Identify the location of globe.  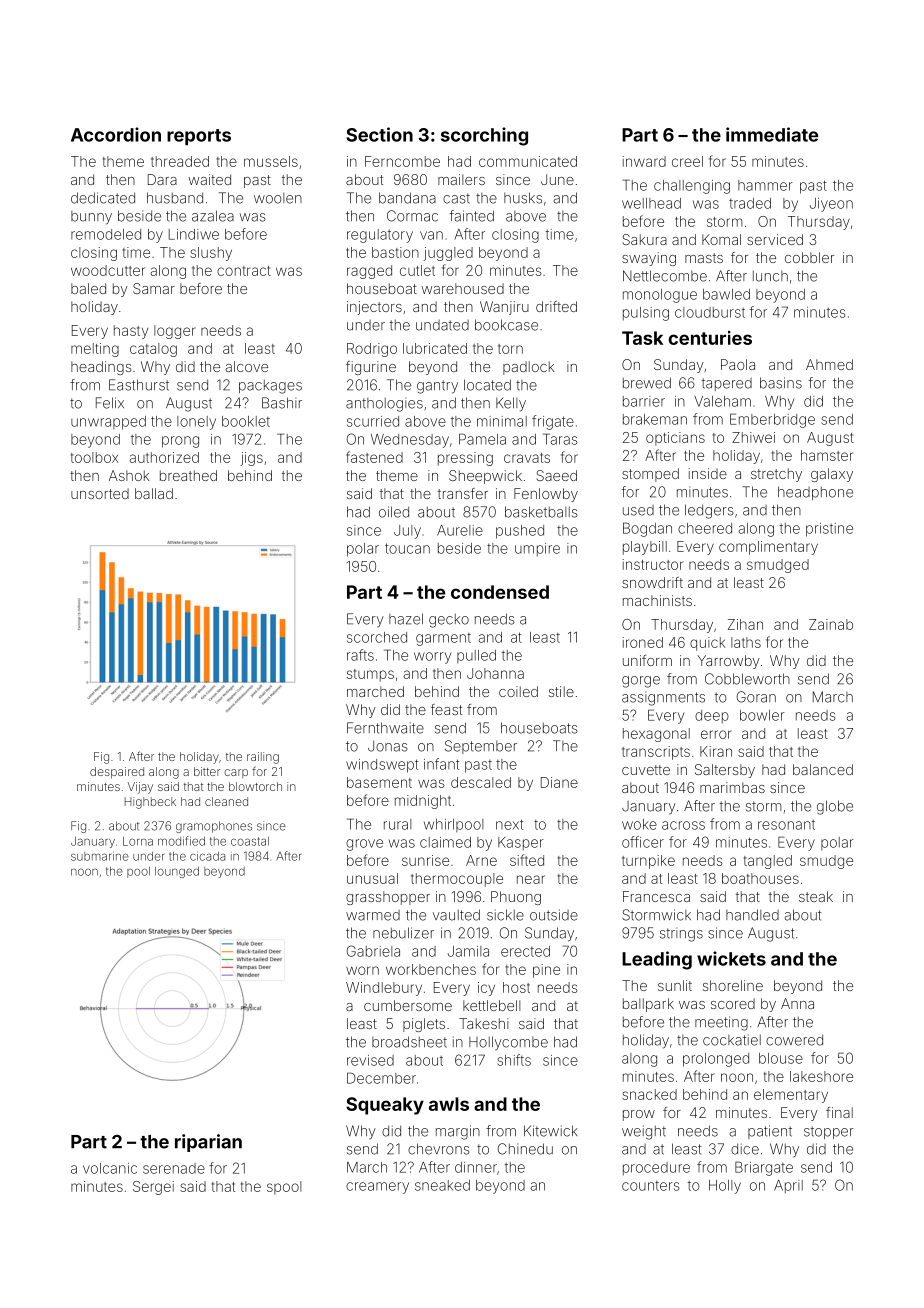
(835, 807).
